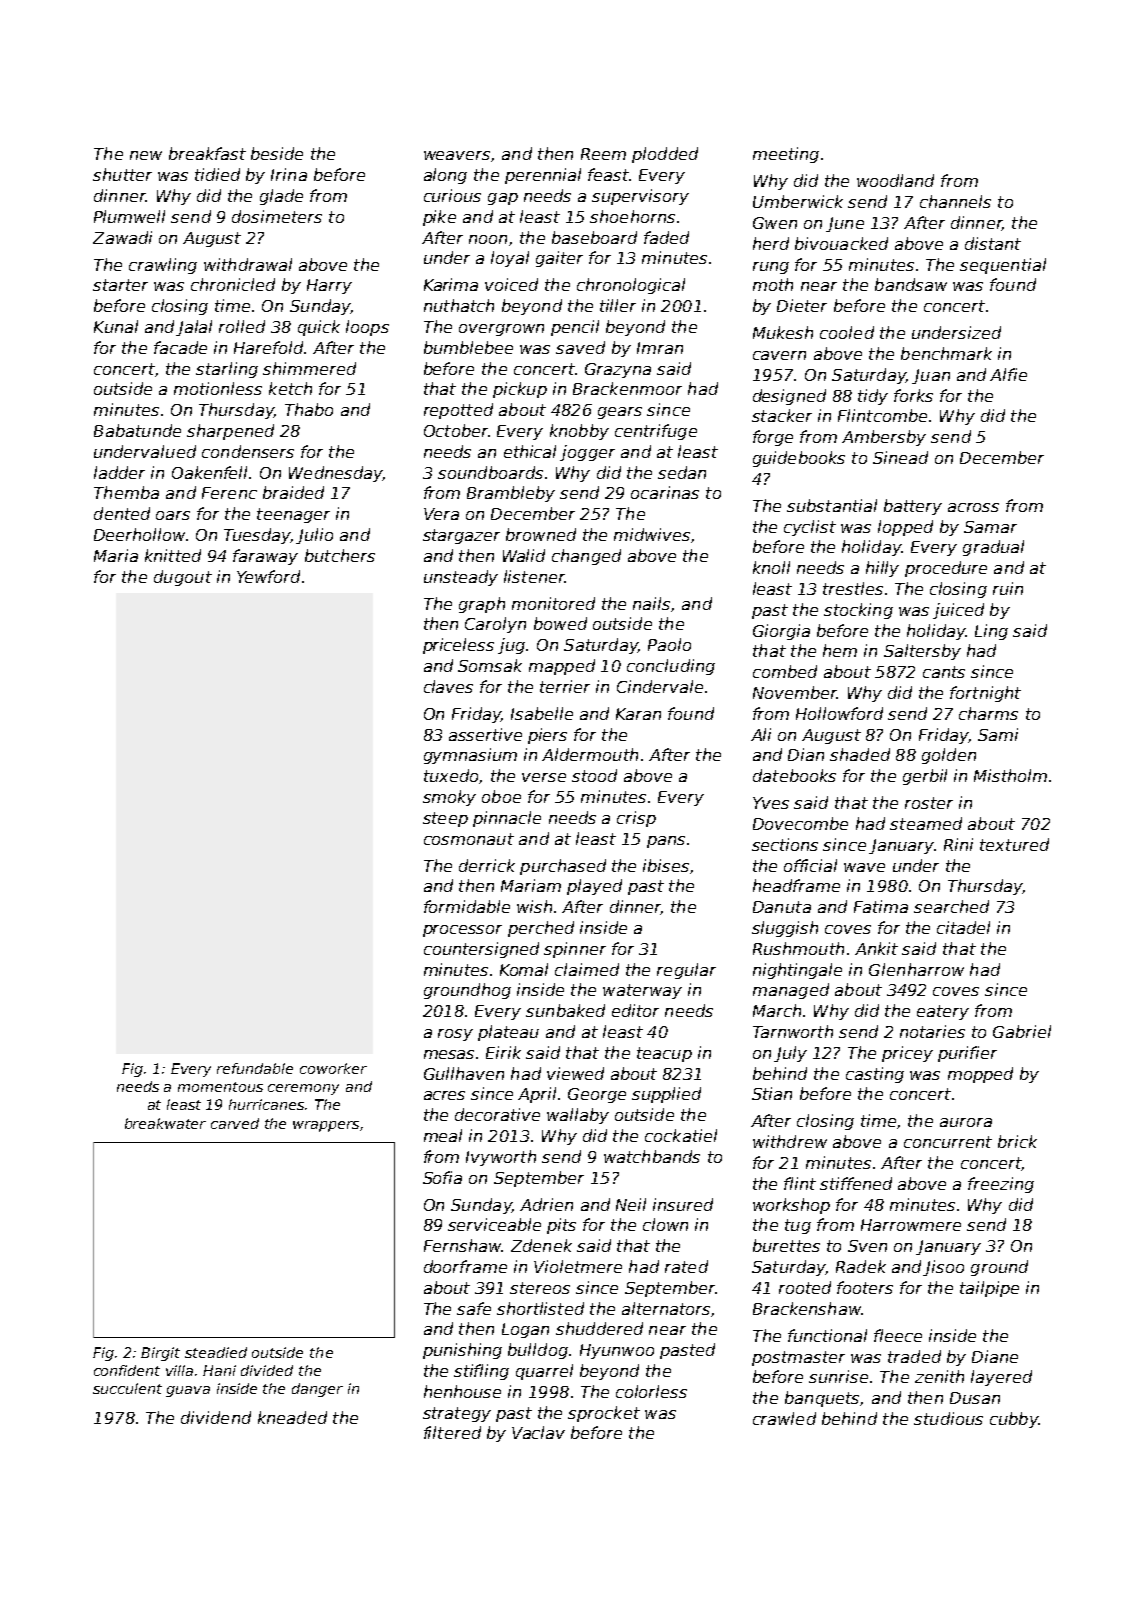  I want to click on beside, so click(277, 153).
